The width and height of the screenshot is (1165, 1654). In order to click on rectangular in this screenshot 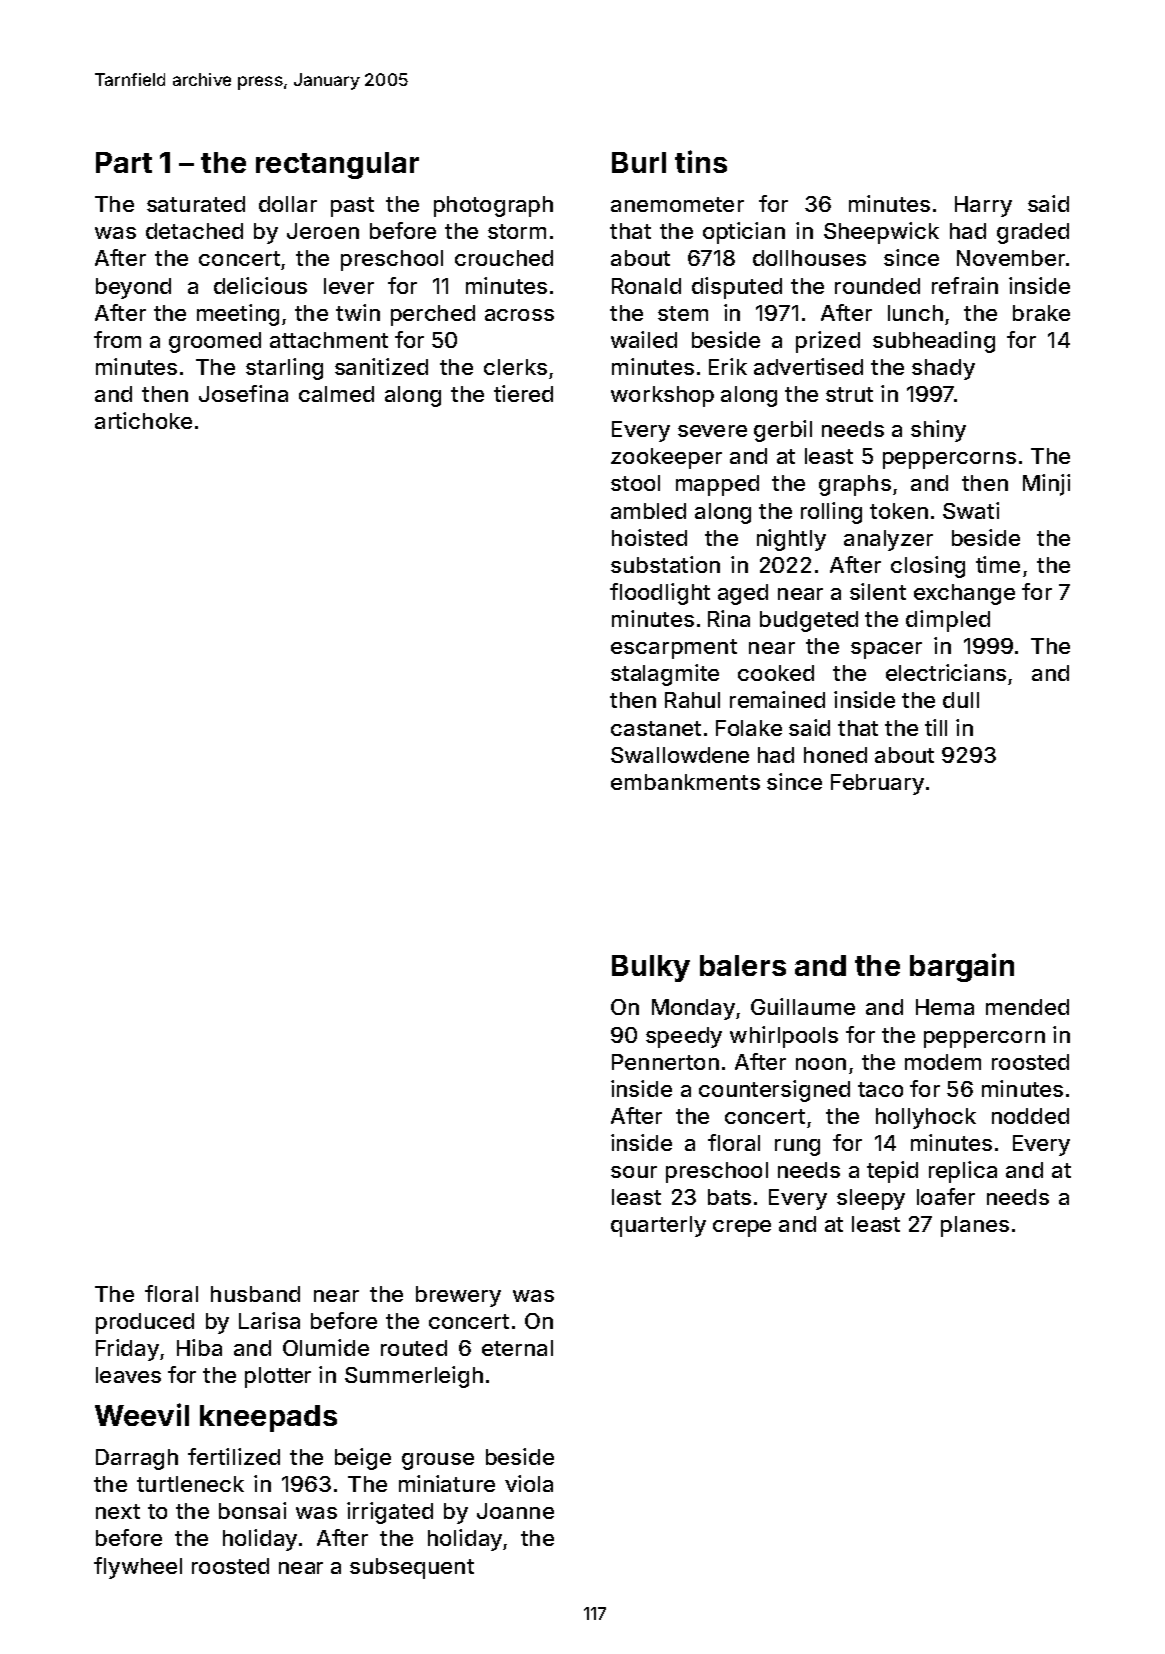, I will do `click(337, 165)`.
